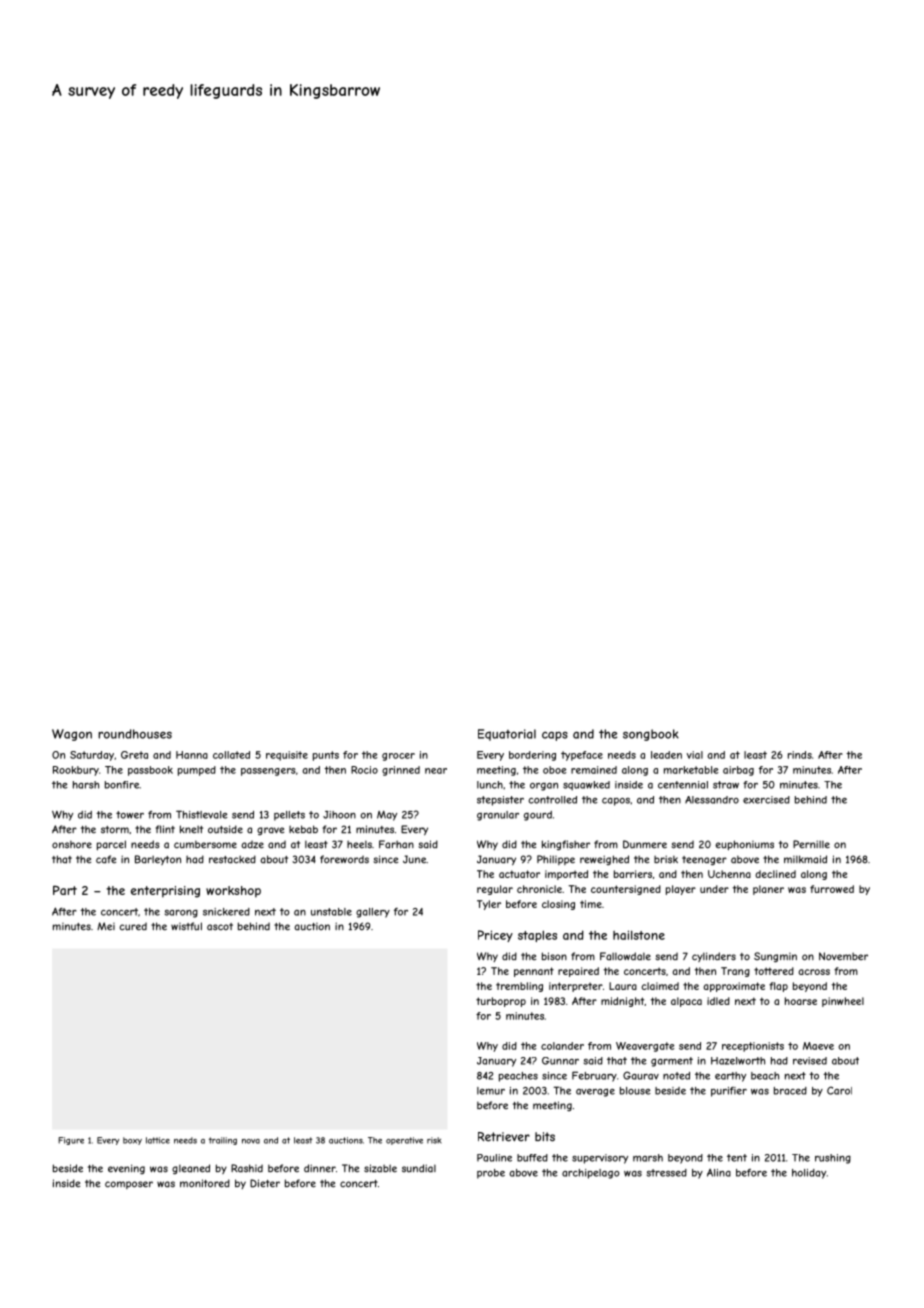  What do you see at coordinates (339, 815) in the page?
I see `Jihoon` at bounding box center [339, 815].
